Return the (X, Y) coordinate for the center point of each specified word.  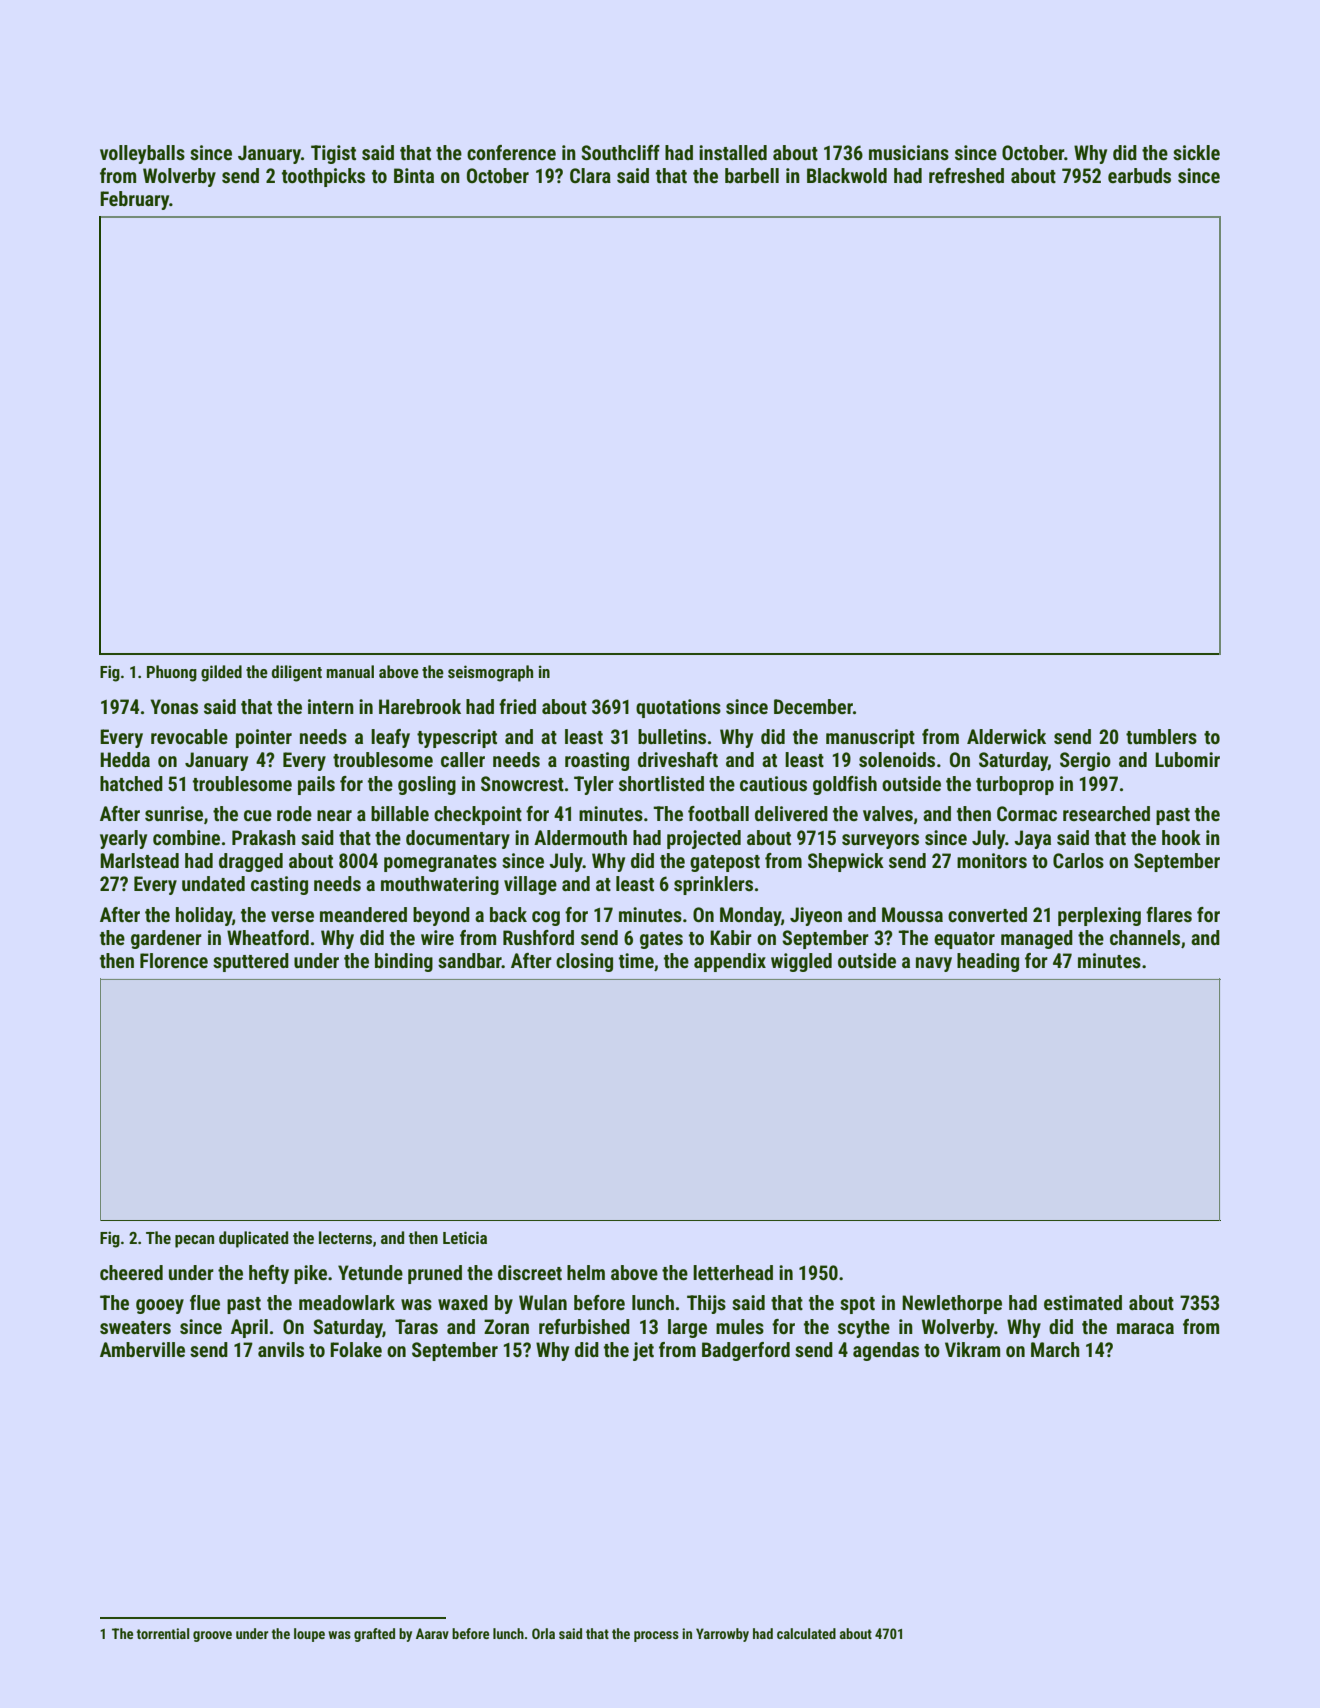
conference (511, 152)
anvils (281, 1349)
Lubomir (1187, 759)
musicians (909, 152)
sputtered (251, 962)
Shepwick (846, 862)
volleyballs (142, 154)
